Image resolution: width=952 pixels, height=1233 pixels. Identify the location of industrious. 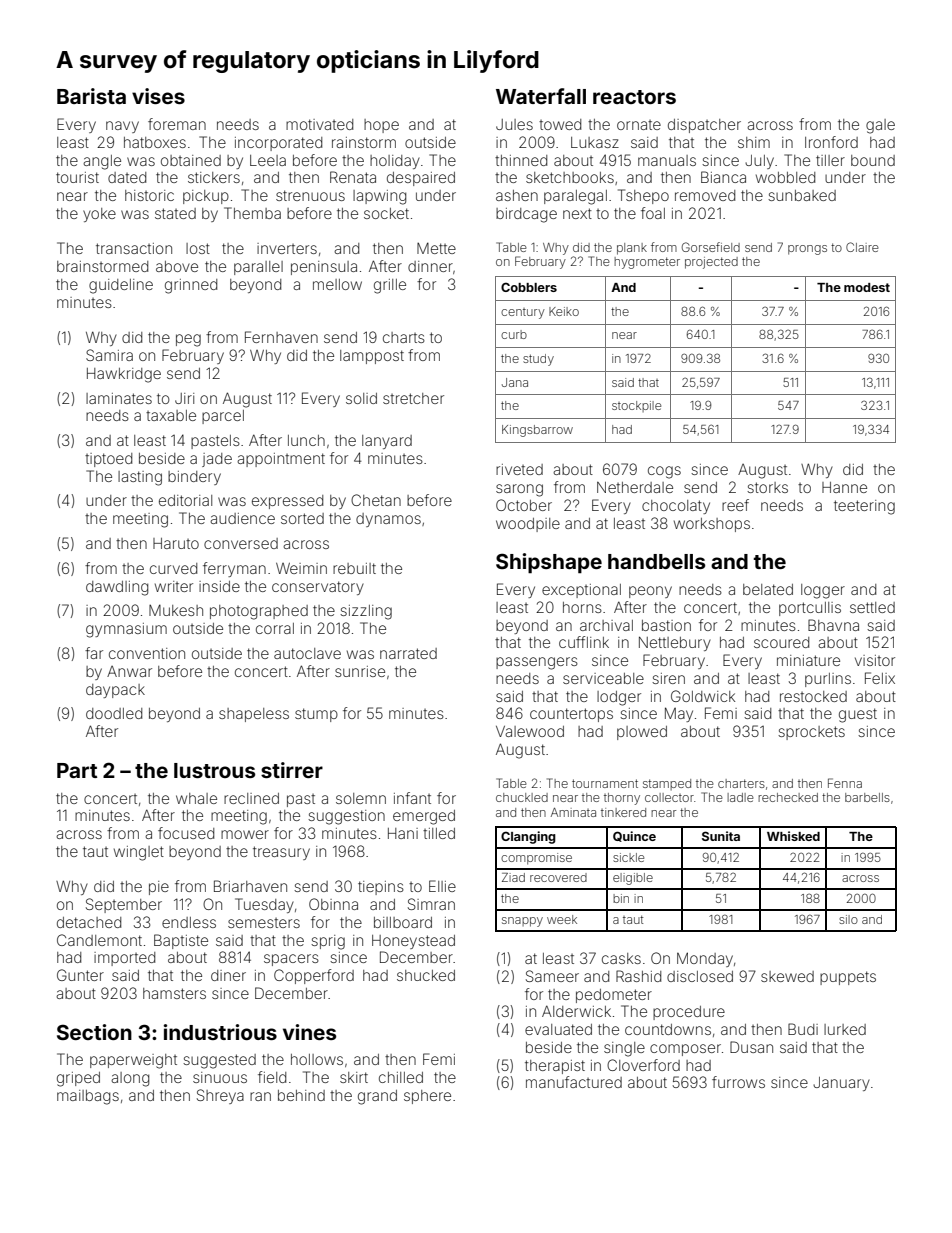
(220, 1032).
